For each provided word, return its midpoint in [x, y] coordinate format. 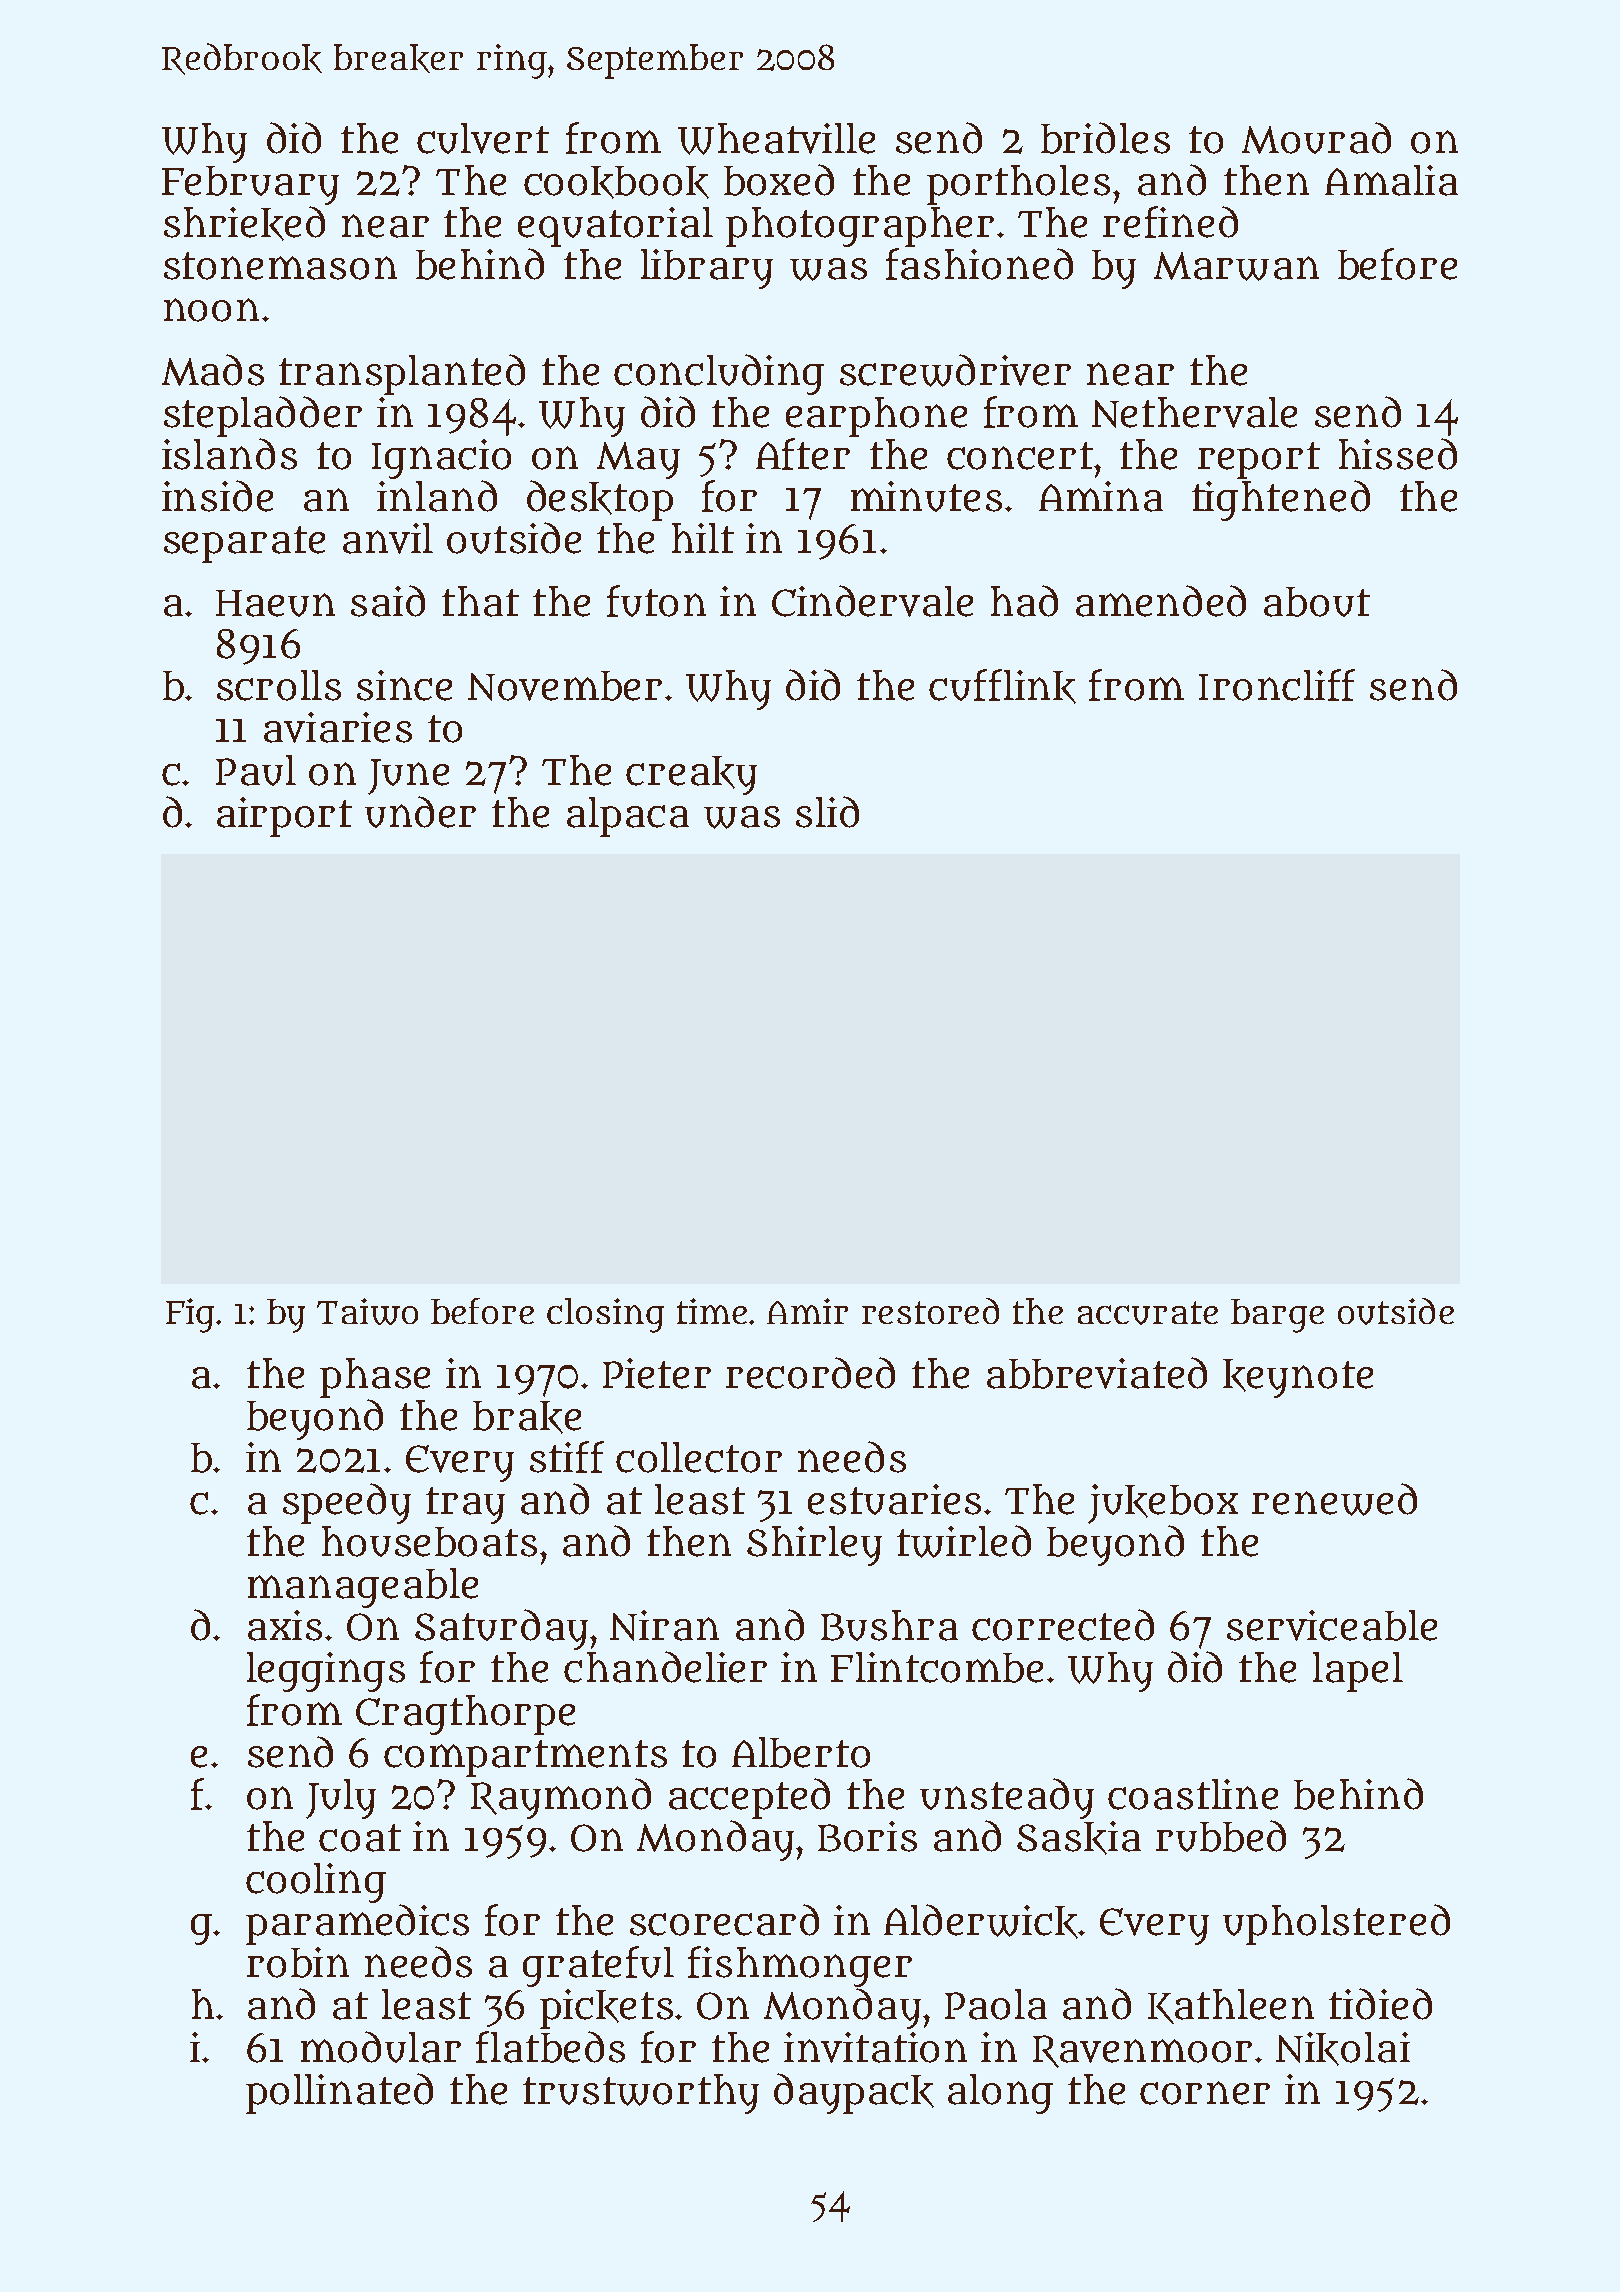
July [341, 1799]
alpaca [628, 817]
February [250, 185]
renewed [1334, 1499]
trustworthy [641, 2094]
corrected [1063, 1625]
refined [1170, 222]
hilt [703, 538]
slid [827, 812]
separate [244, 544]
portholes [1018, 185]
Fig [190, 1315]
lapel [1358, 1672]
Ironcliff [1277, 685]
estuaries [894, 1499]
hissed [1398, 454]
